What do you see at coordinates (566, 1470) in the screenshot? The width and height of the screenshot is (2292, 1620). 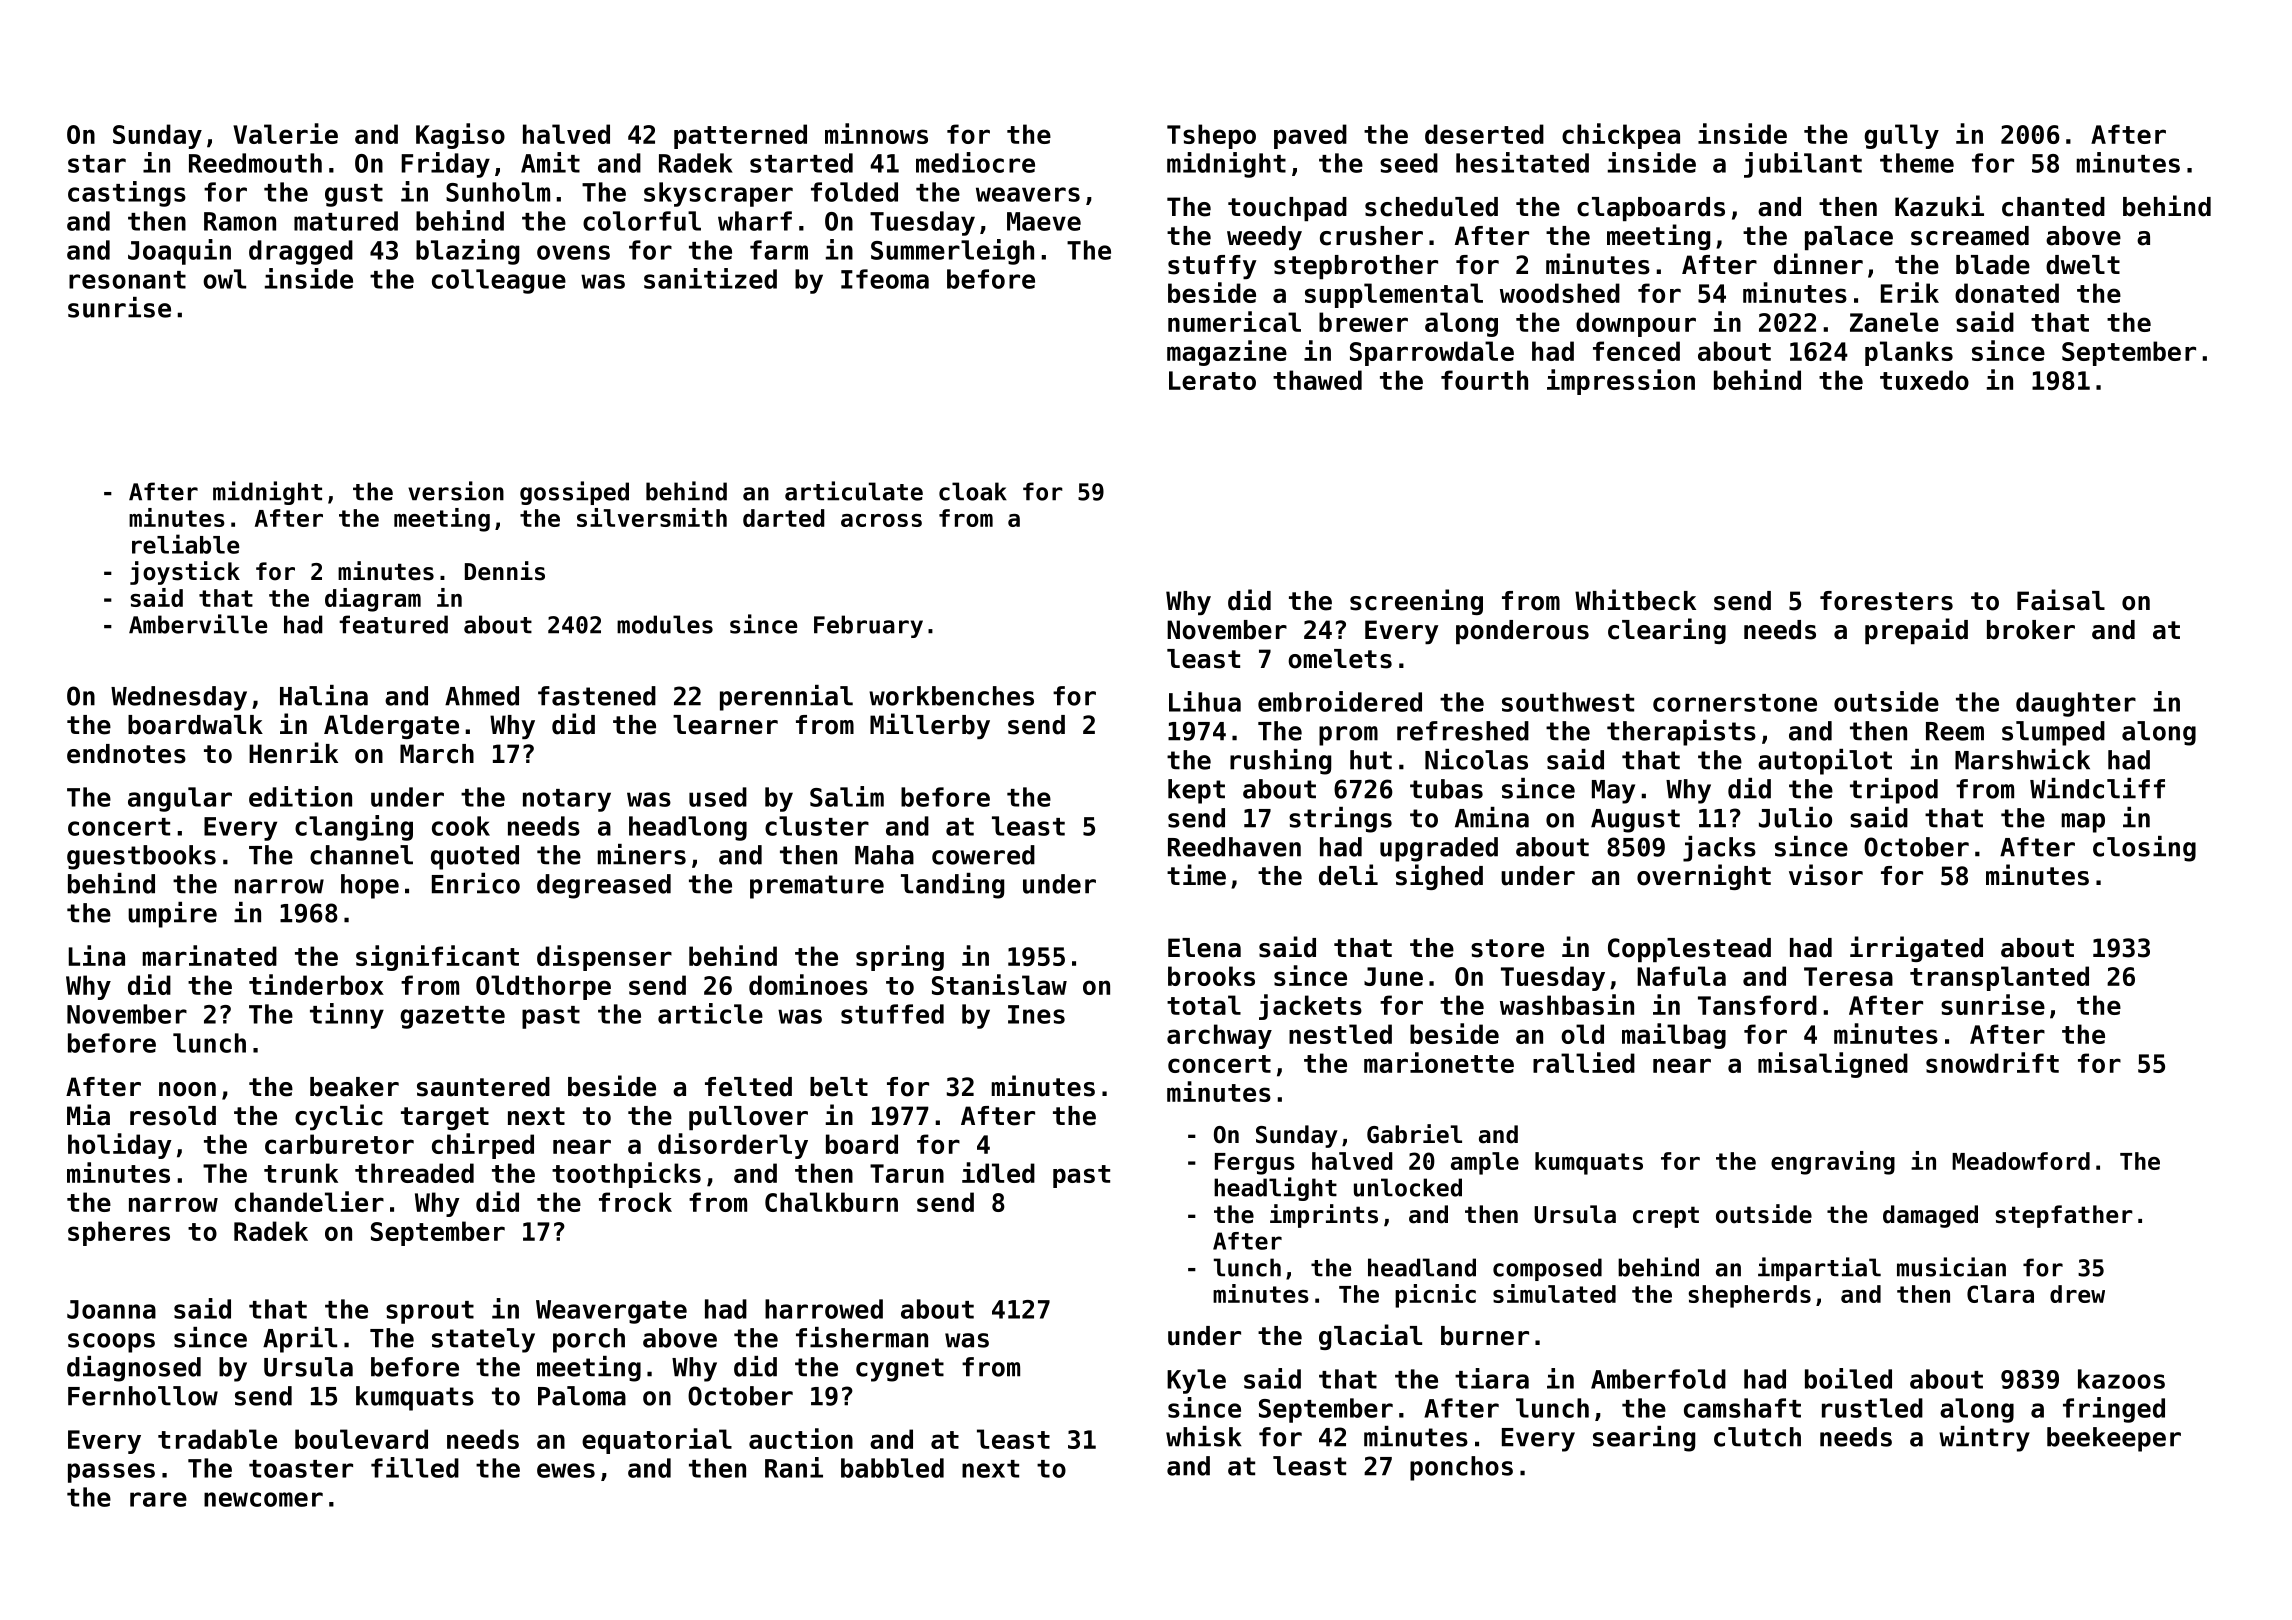 I see `ewes` at bounding box center [566, 1470].
